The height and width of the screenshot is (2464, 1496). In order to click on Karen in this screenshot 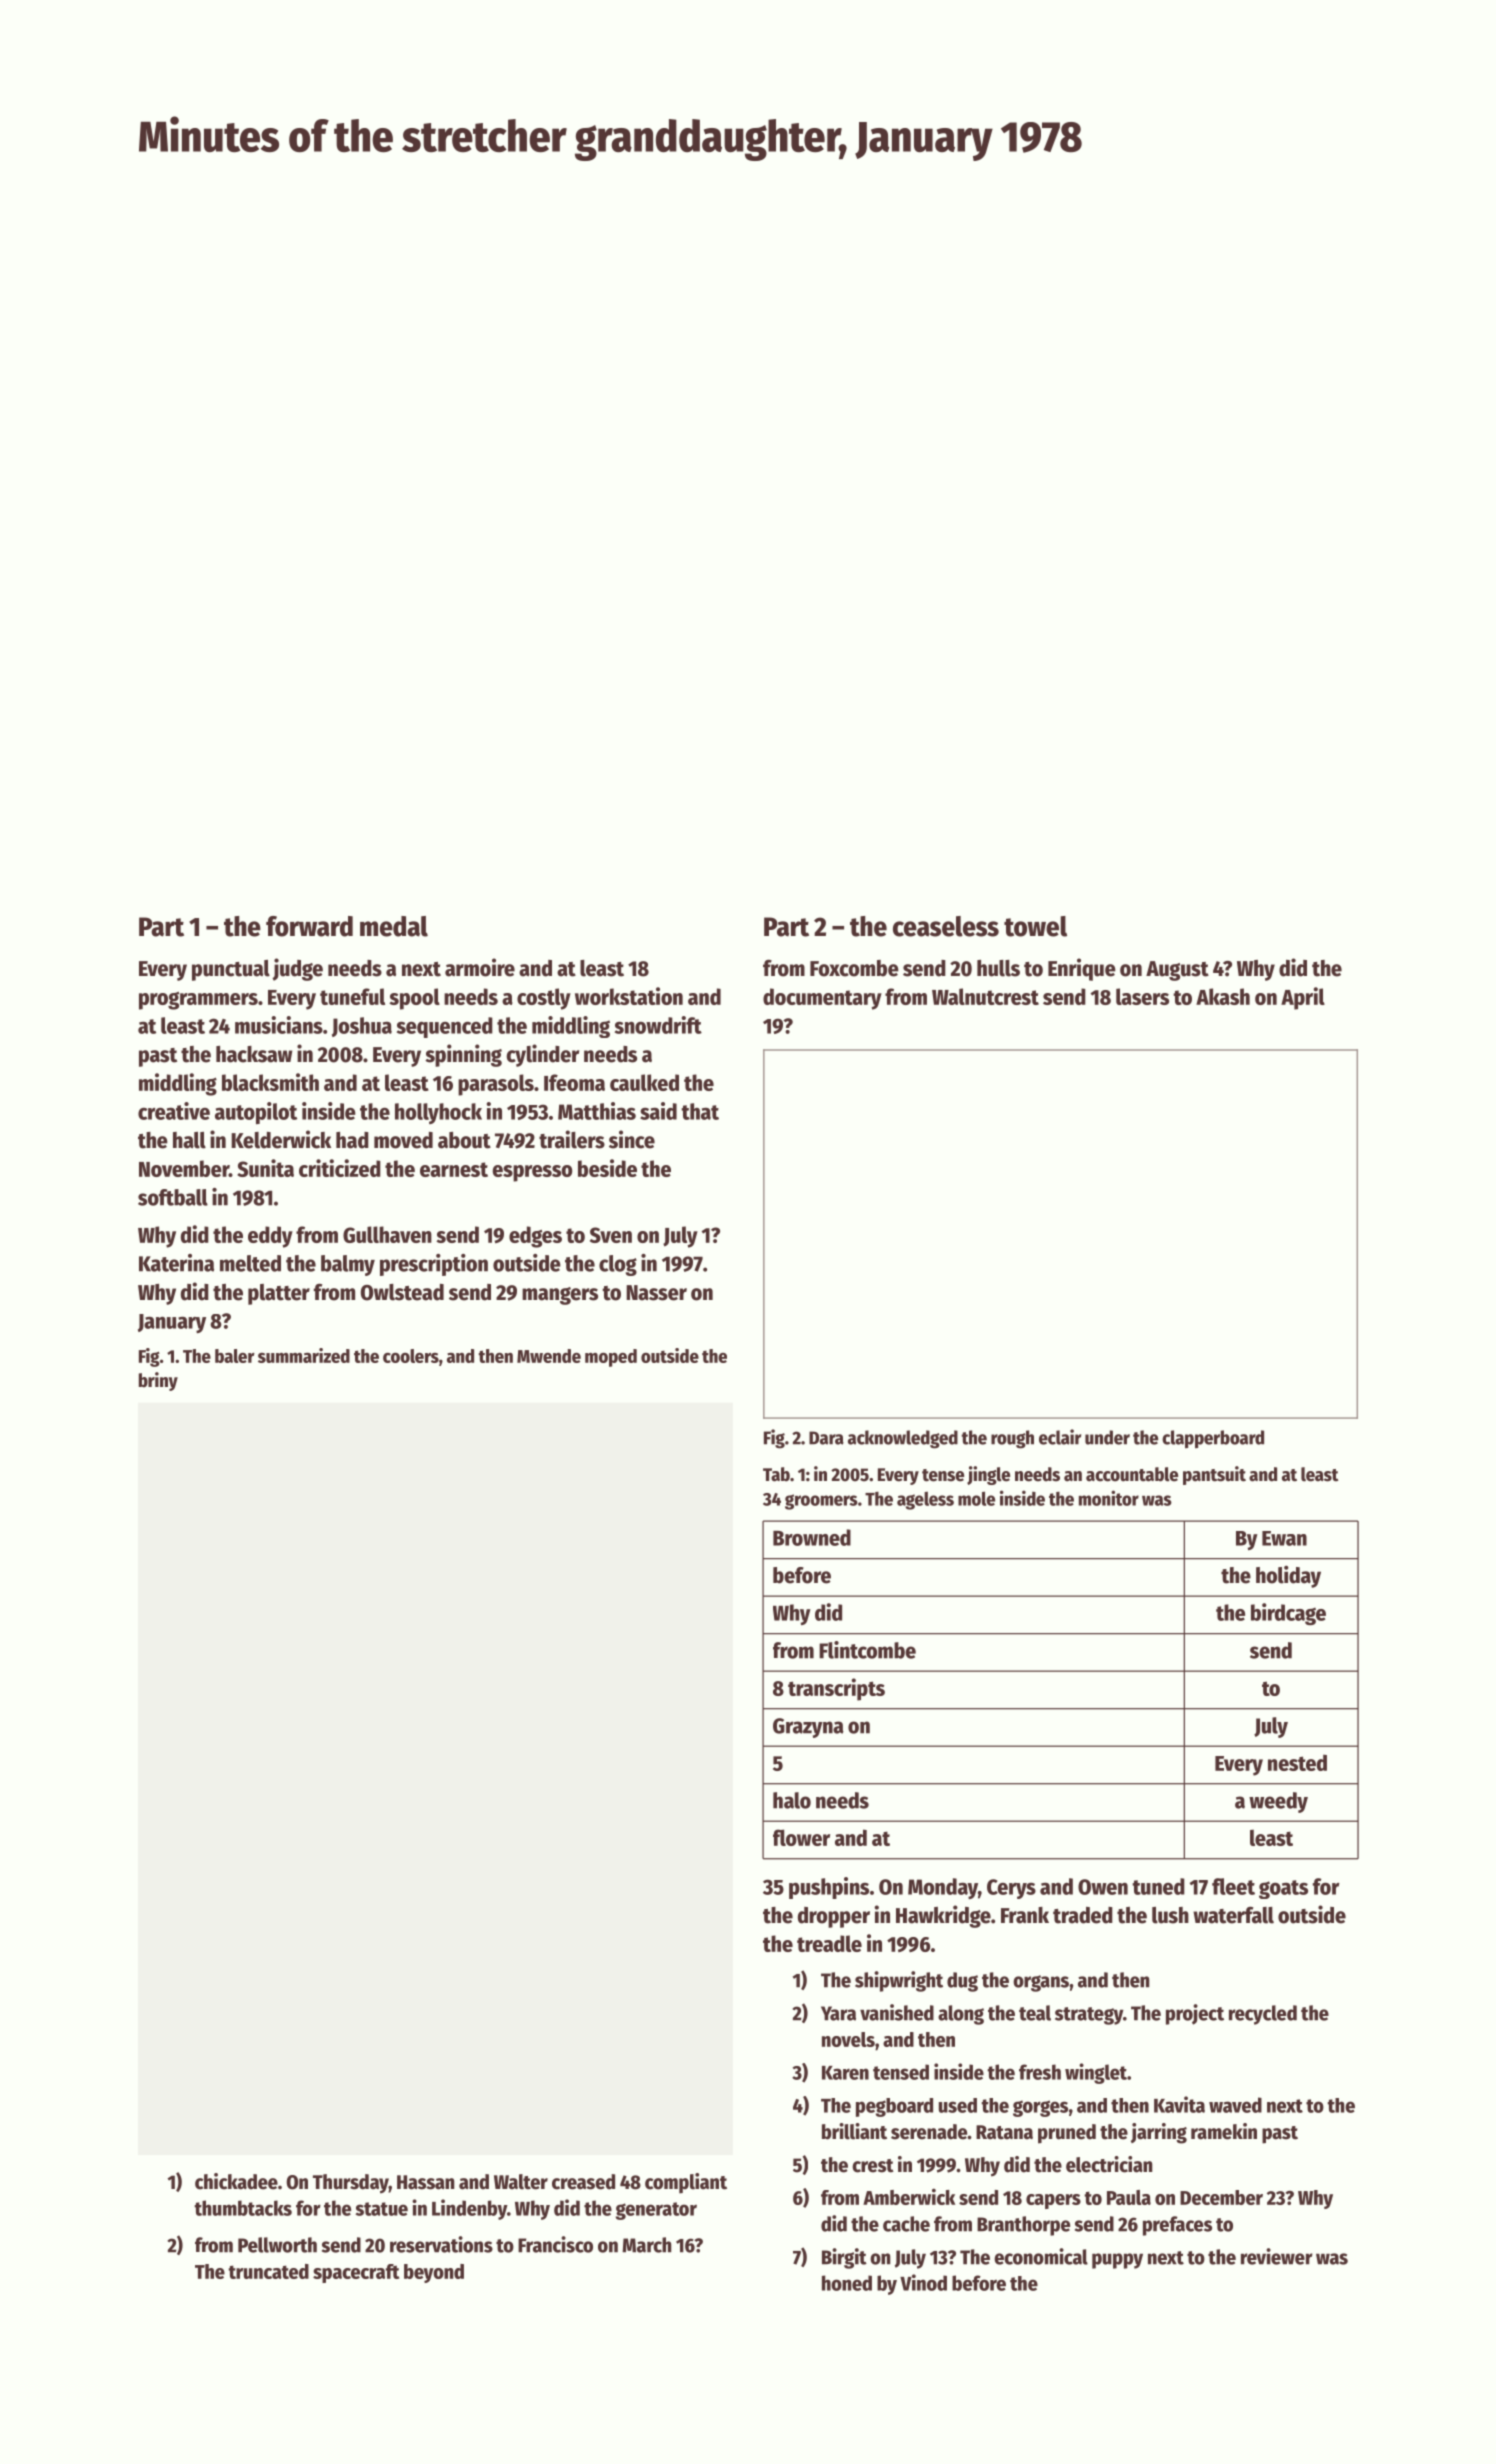, I will do `click(845, 2073)`.
